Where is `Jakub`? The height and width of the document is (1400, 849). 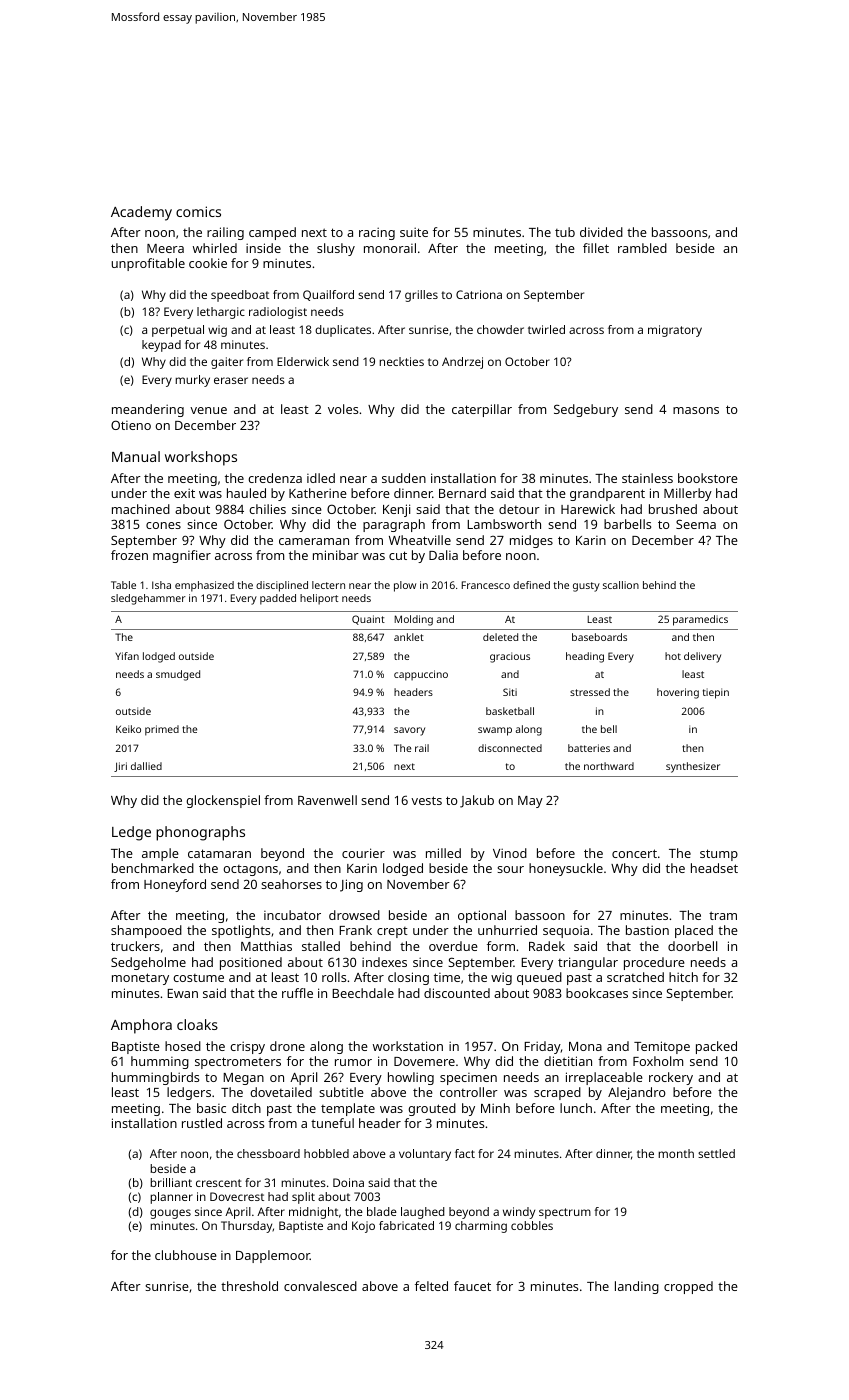 Jakub is located at coordinates (477, 801).
